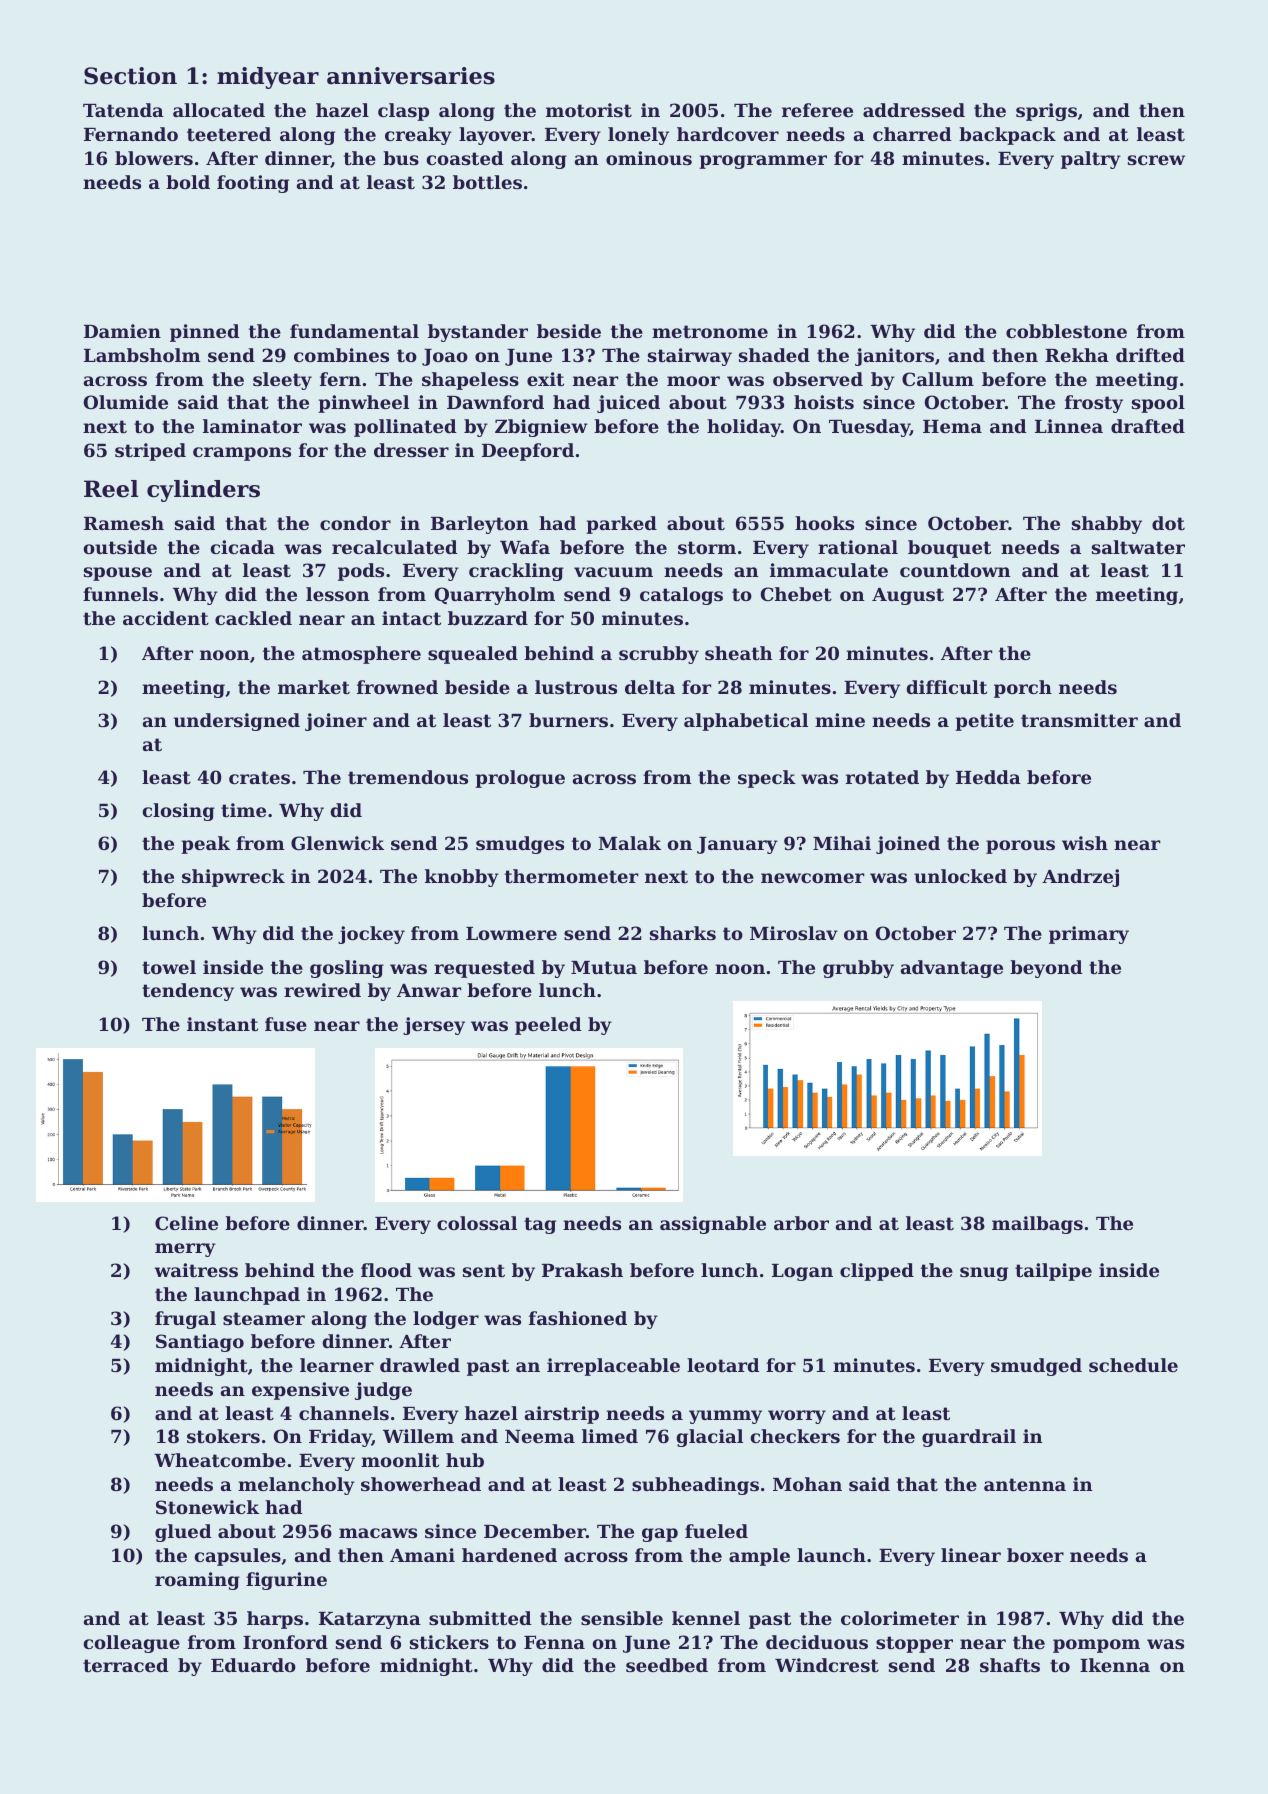 This screenshot has width=1268, height=1794. What do you see at coordinates (952, 426) in the screenshot?
I see `Hema` at bounding box center [952, 426].
